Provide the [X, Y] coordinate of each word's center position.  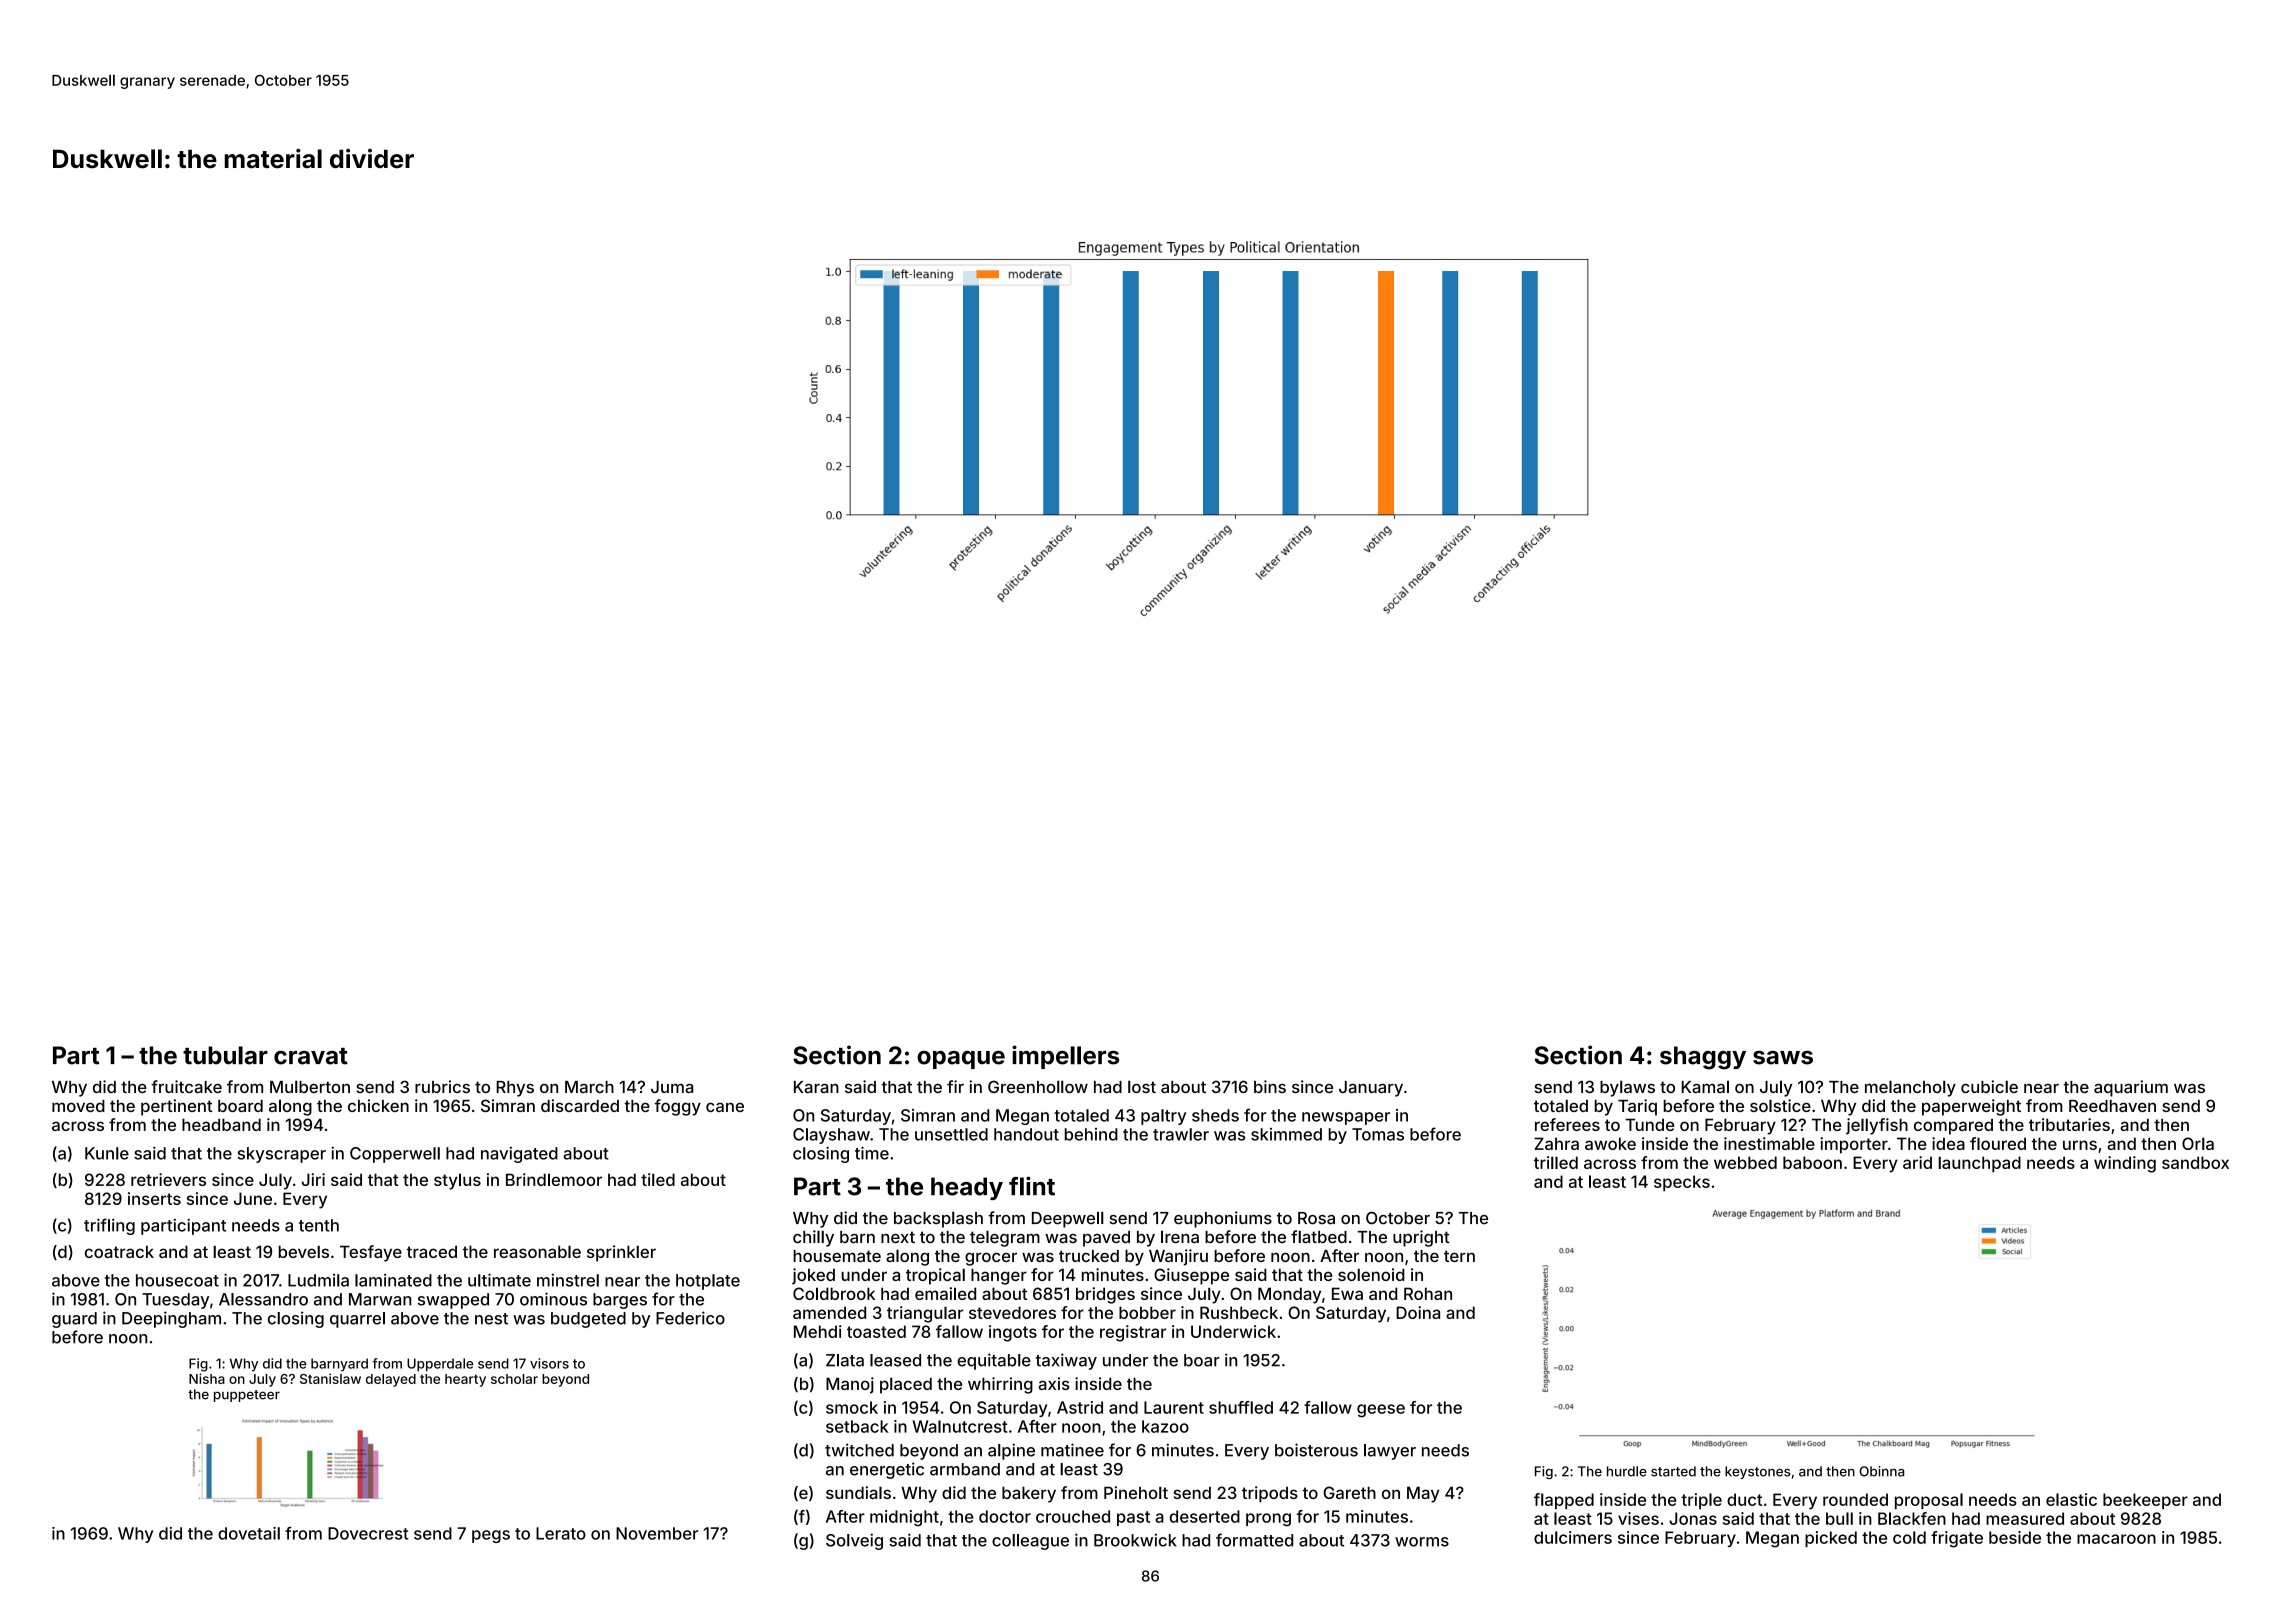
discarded [580, 1105]
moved [78, 1106]
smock [852, 1407]
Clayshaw [831, 1136]
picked [1831, 1539]
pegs [491, 1536]
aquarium [2131, 1088]
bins [1270, 1086]
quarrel [357, 1320]
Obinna [1881, 1471]
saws [1783, 1058]
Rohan [1428, 1293]
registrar [1133, 1333]
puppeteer [247, 1396]
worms [1422, 1542]
